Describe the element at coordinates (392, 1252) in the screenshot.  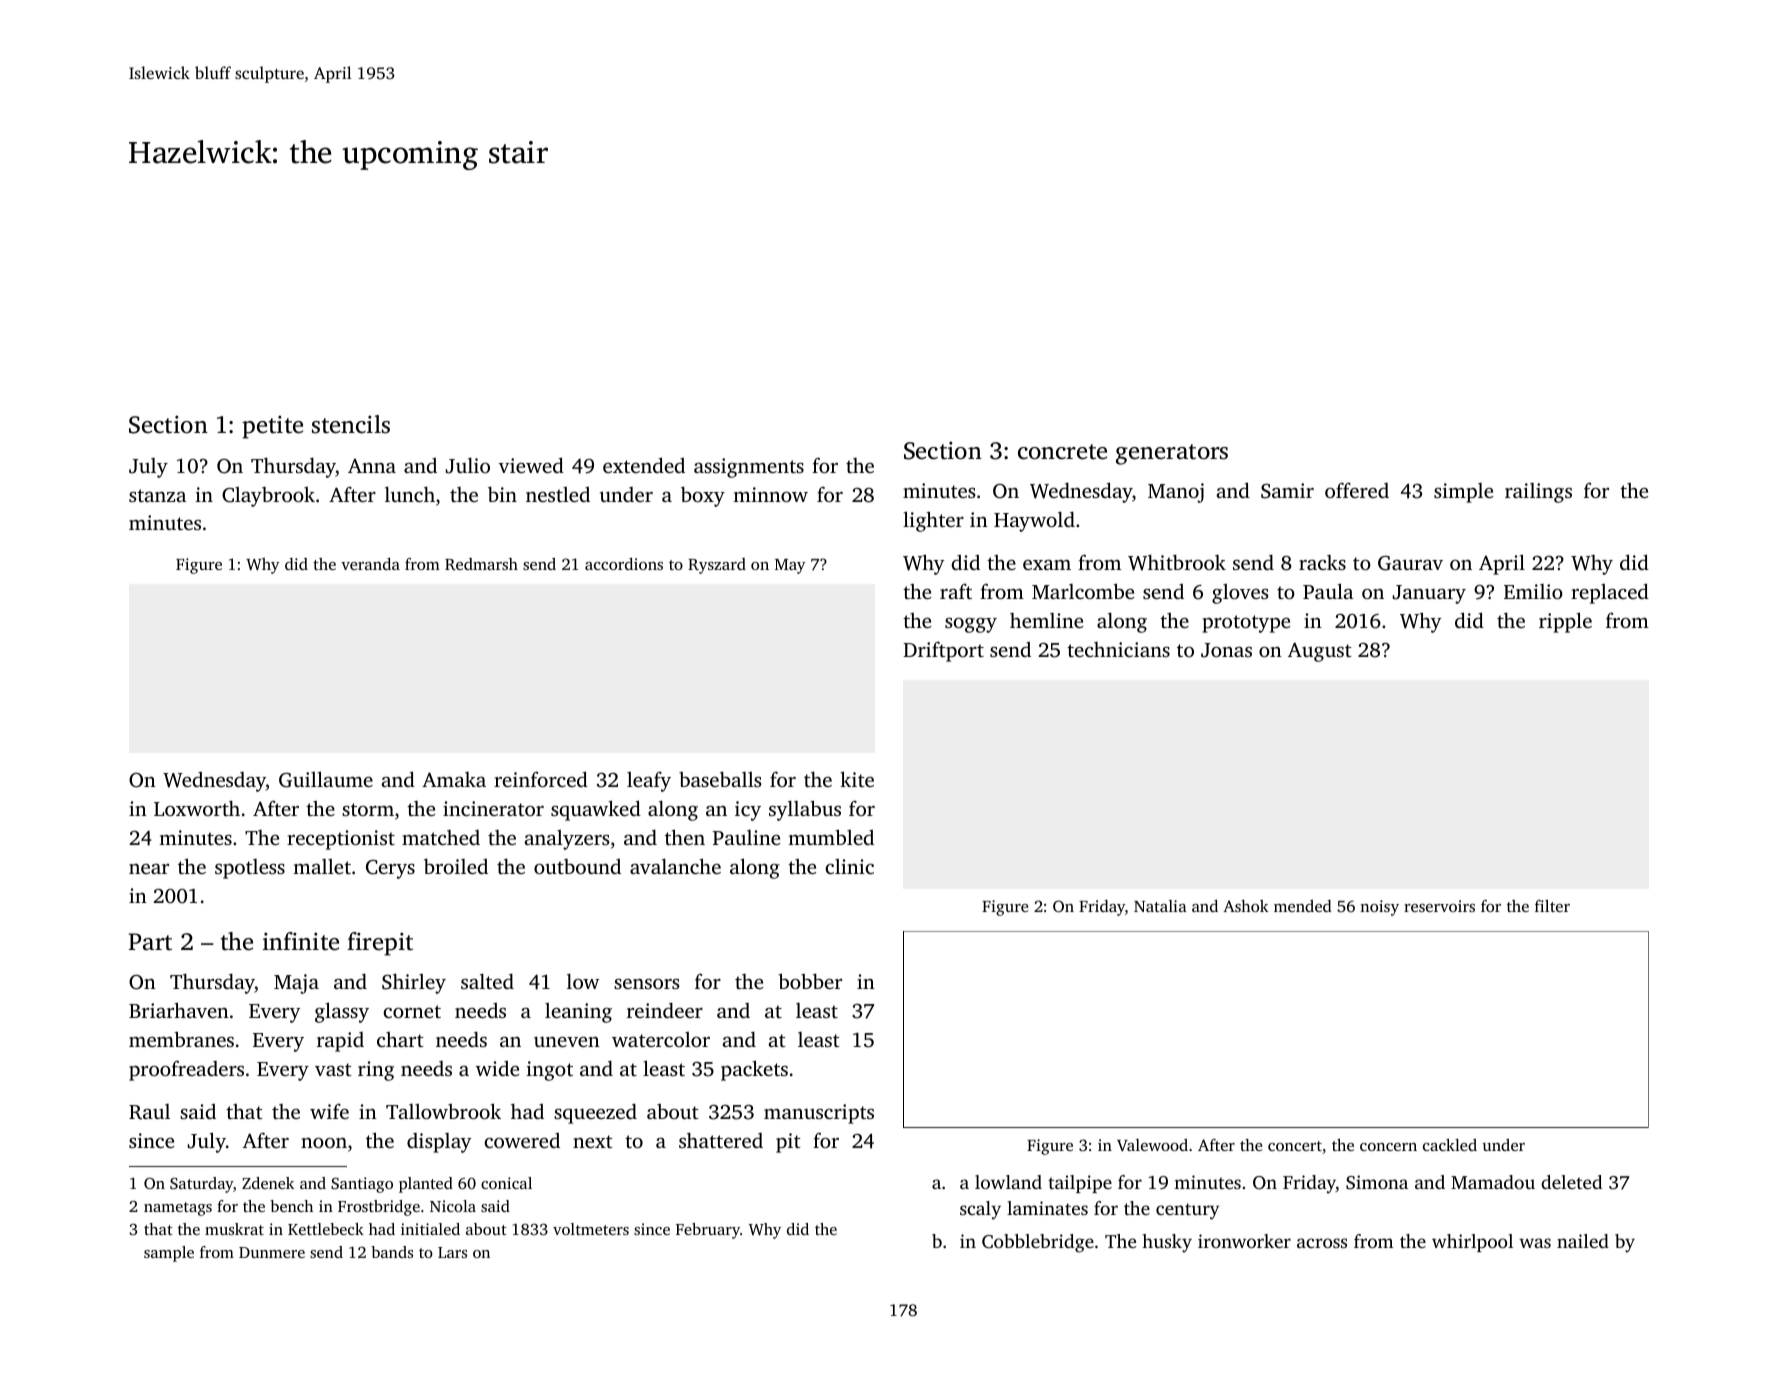
I see `bands` at that location.
